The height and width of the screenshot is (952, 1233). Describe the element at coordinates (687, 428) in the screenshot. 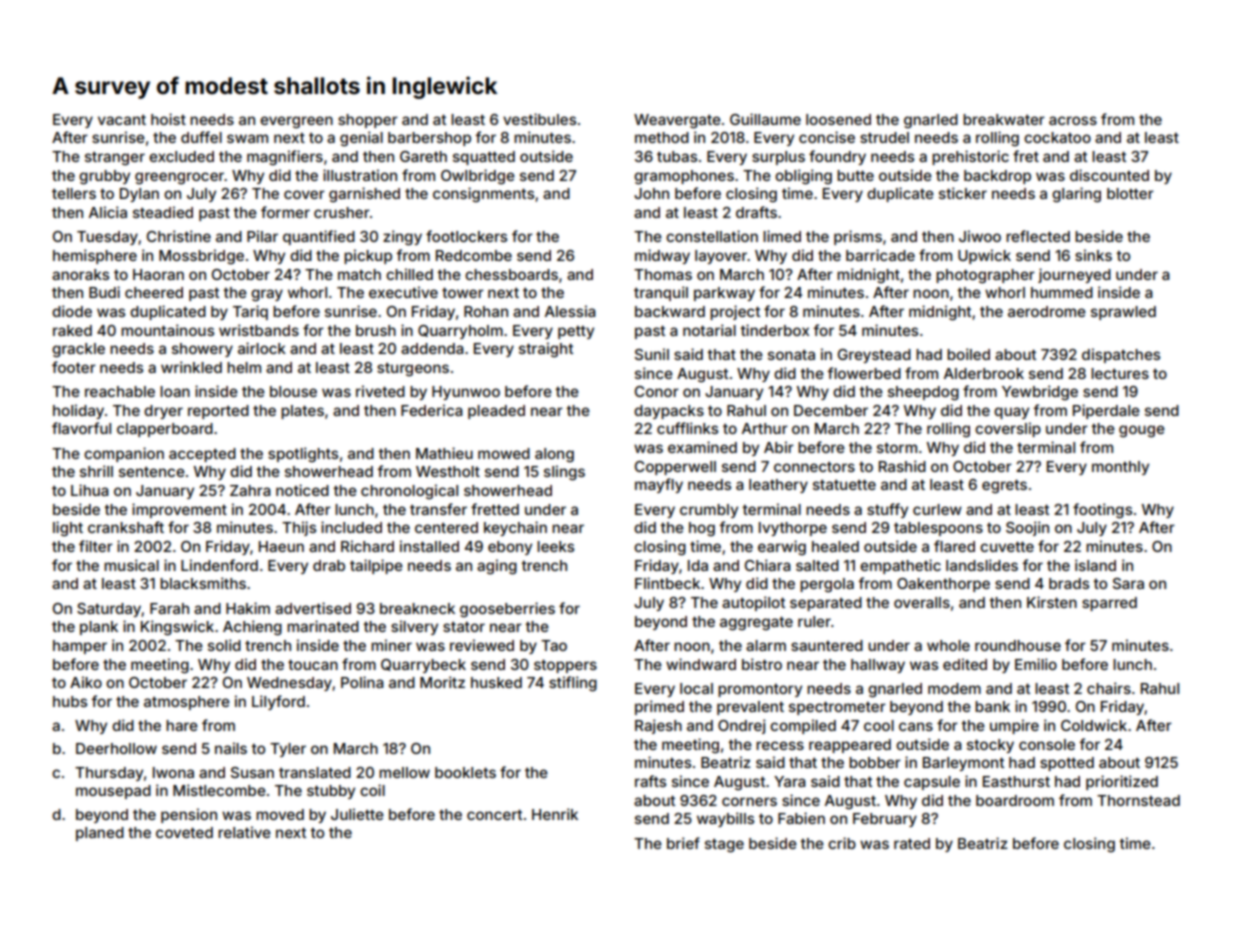

I see `cufflinks` at that location.
